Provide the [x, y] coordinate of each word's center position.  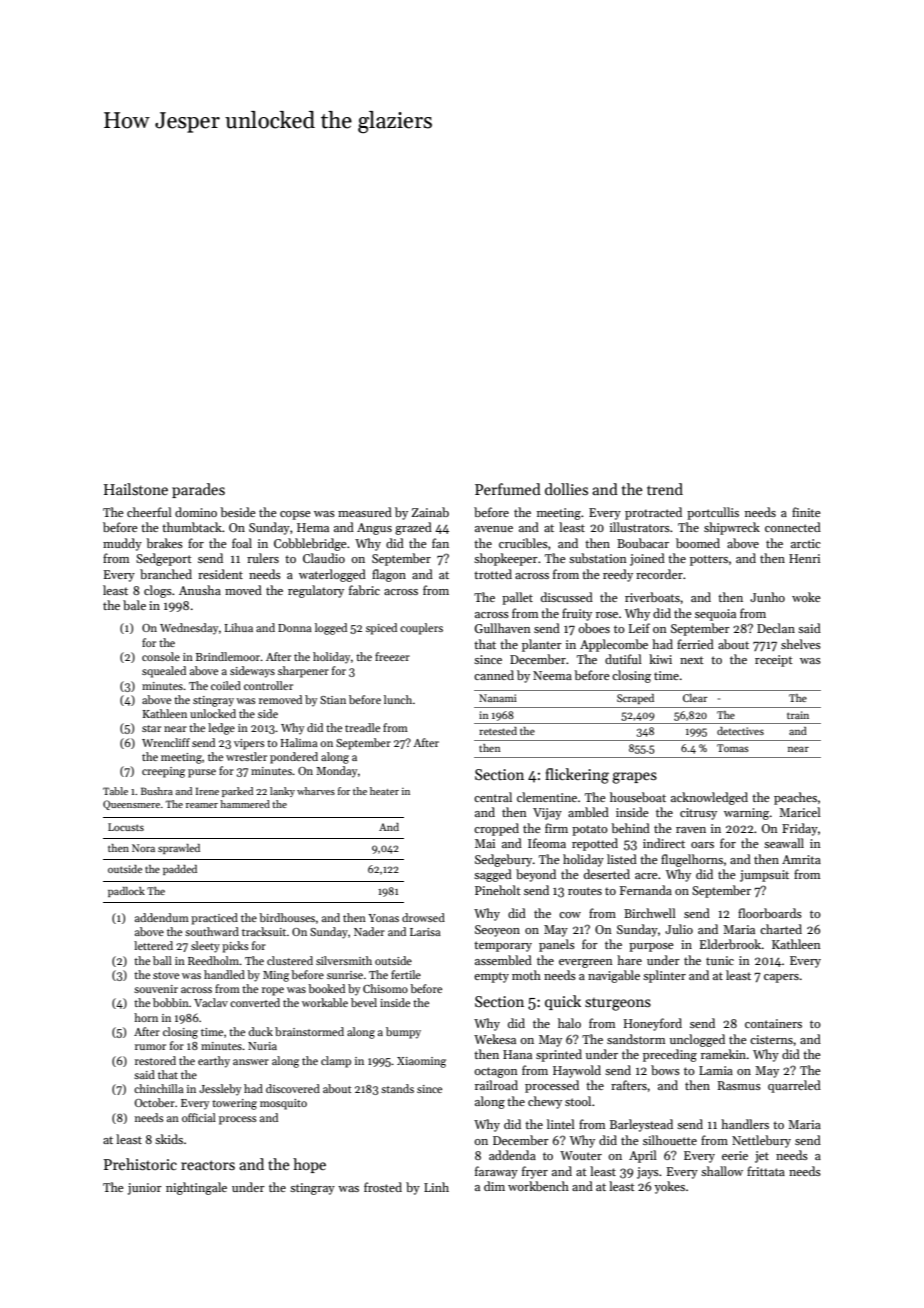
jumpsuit [764, 876]
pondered [294, 758]
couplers [421, 629]
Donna [295, 628]
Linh [436, 1187]
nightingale [196, 1188]
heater [384, 791]
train [798, 715]
